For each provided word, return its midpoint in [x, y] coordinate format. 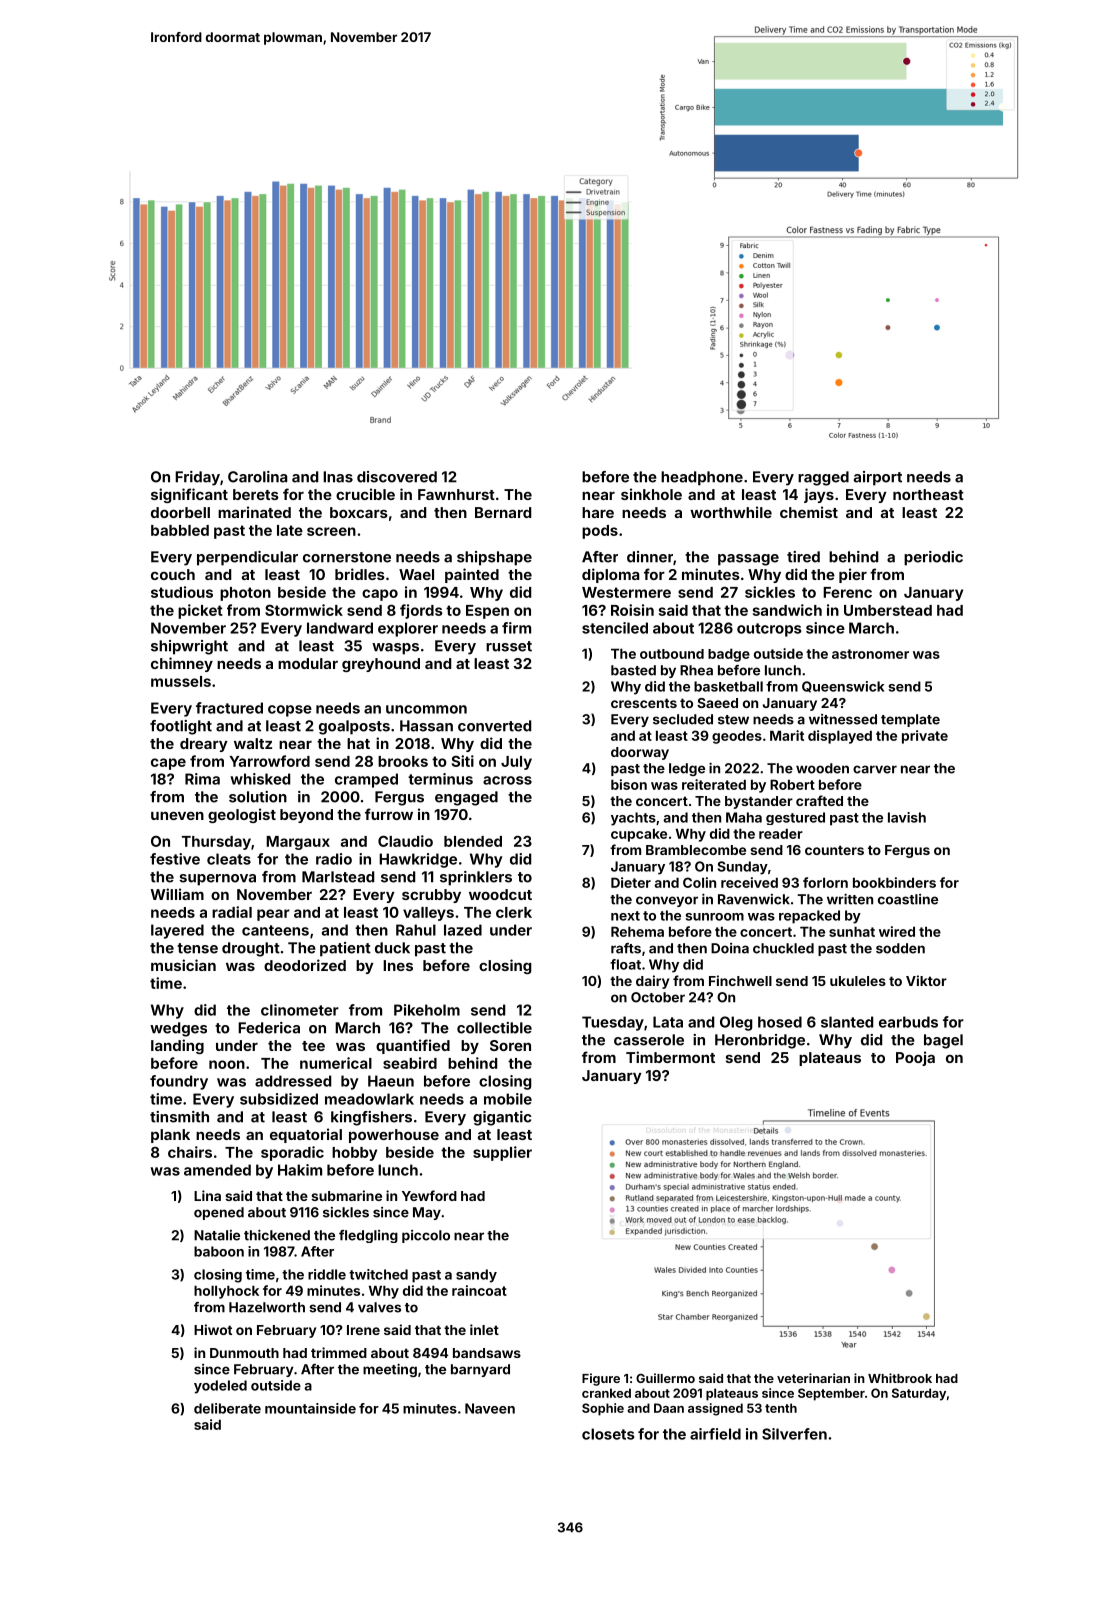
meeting [390, 1370]
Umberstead [888, 610]
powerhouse [394, 1136]
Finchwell [740, 980]
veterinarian [813, 1378]
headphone [702, 478]
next [625, 916]
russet [509, 646]
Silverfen [794, 1434]
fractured [229, 708]
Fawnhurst [456, 494]
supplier [502, 1153]
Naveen [490, 1408]
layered [177, 931]
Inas [338, 477]
